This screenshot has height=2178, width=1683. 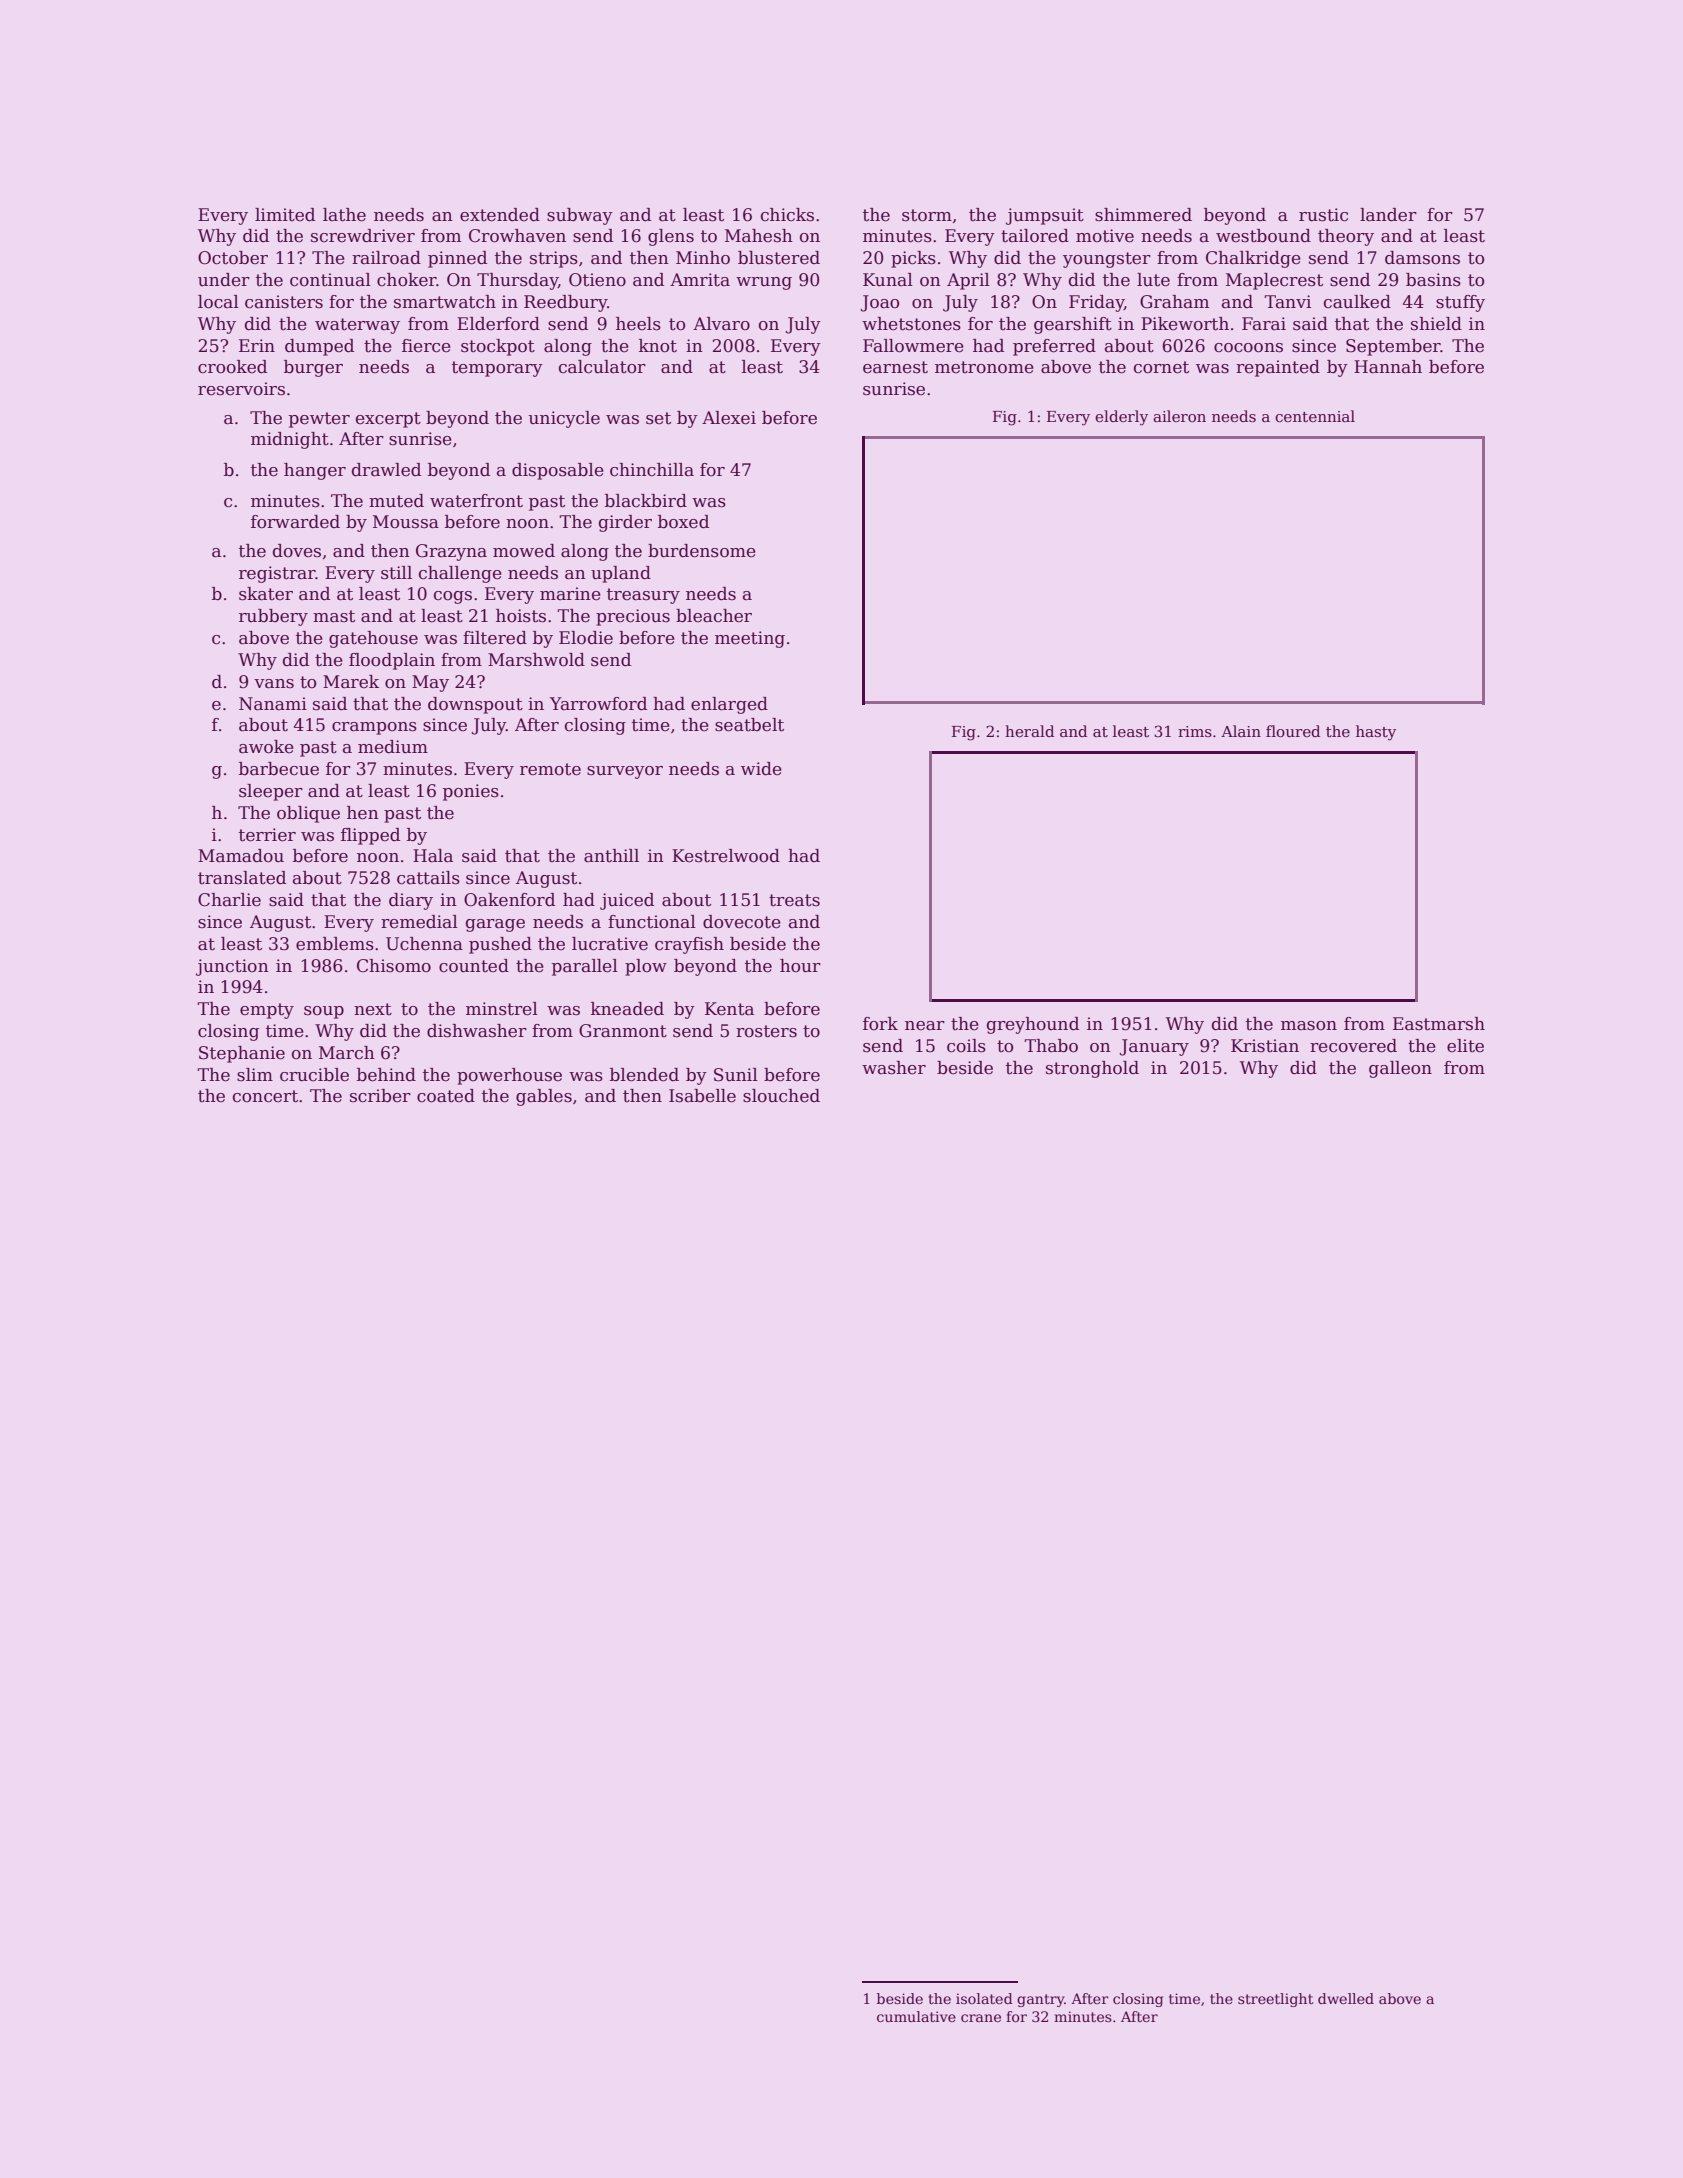 I want to click on chinchilla, so click(x=652, y=470).
